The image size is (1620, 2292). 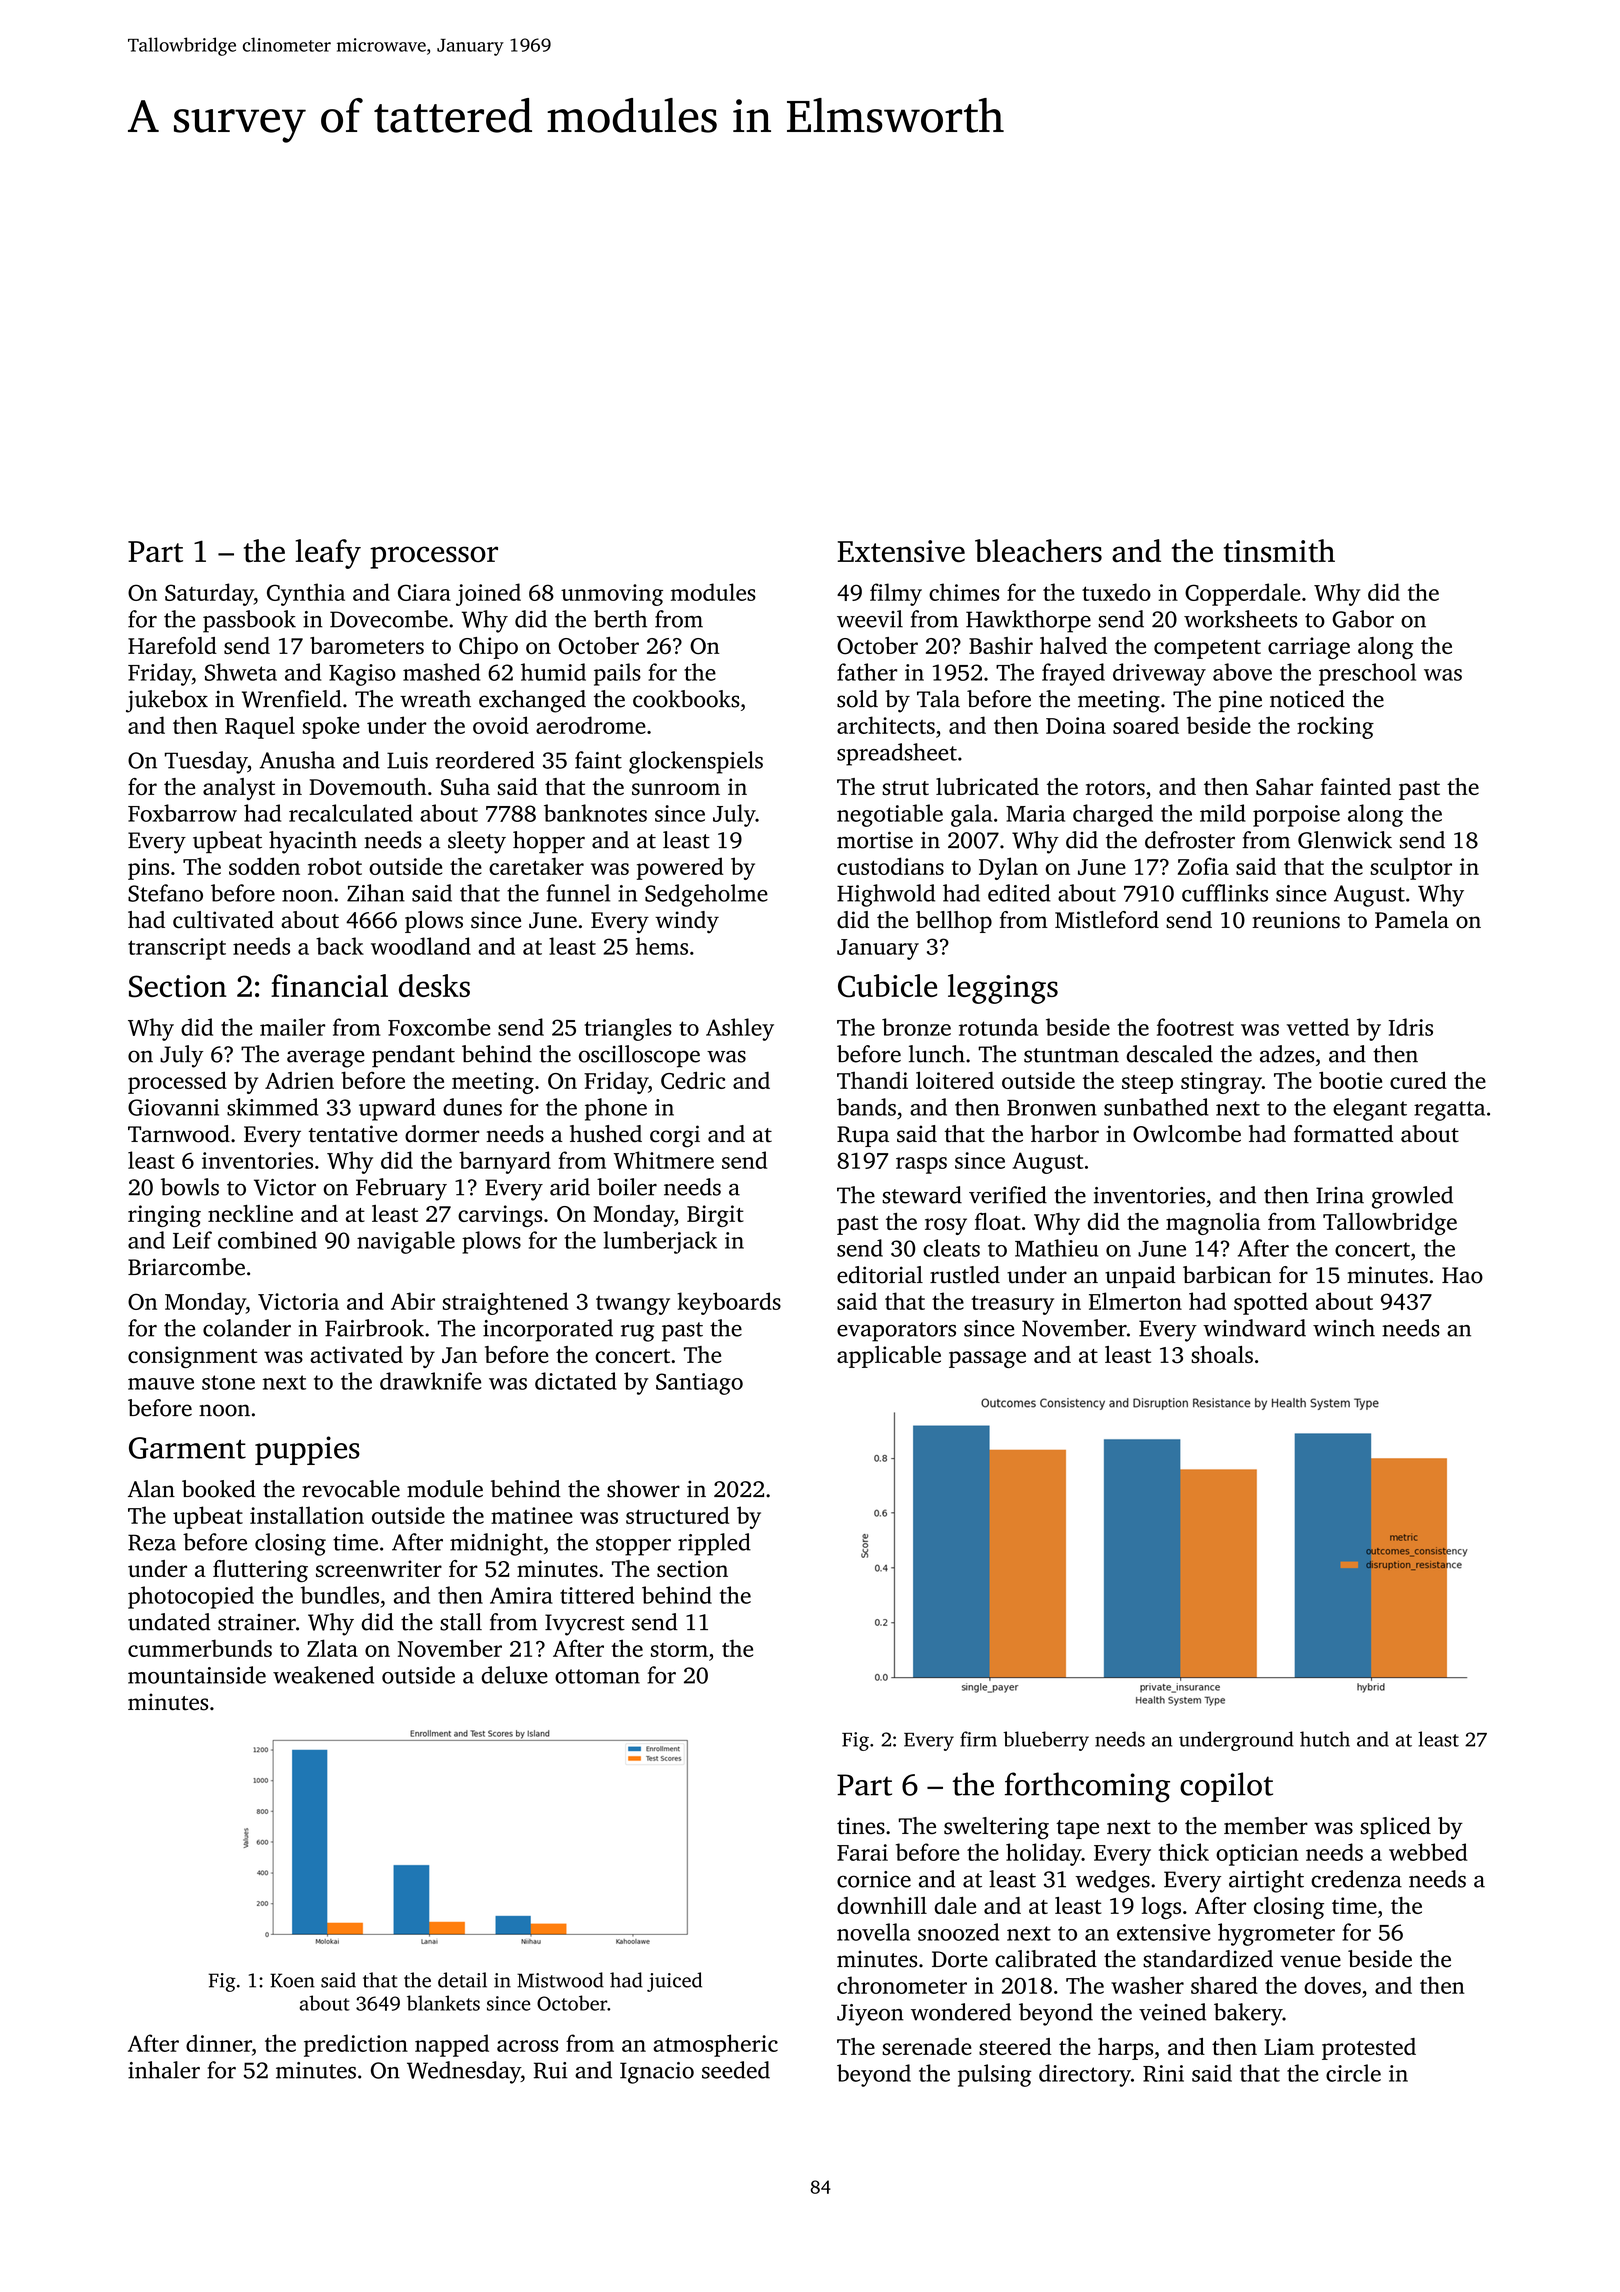 What do you see at coordinates (1279, 551) in the document?
I see `tinsmith` at bounding box center [1279, 551].
